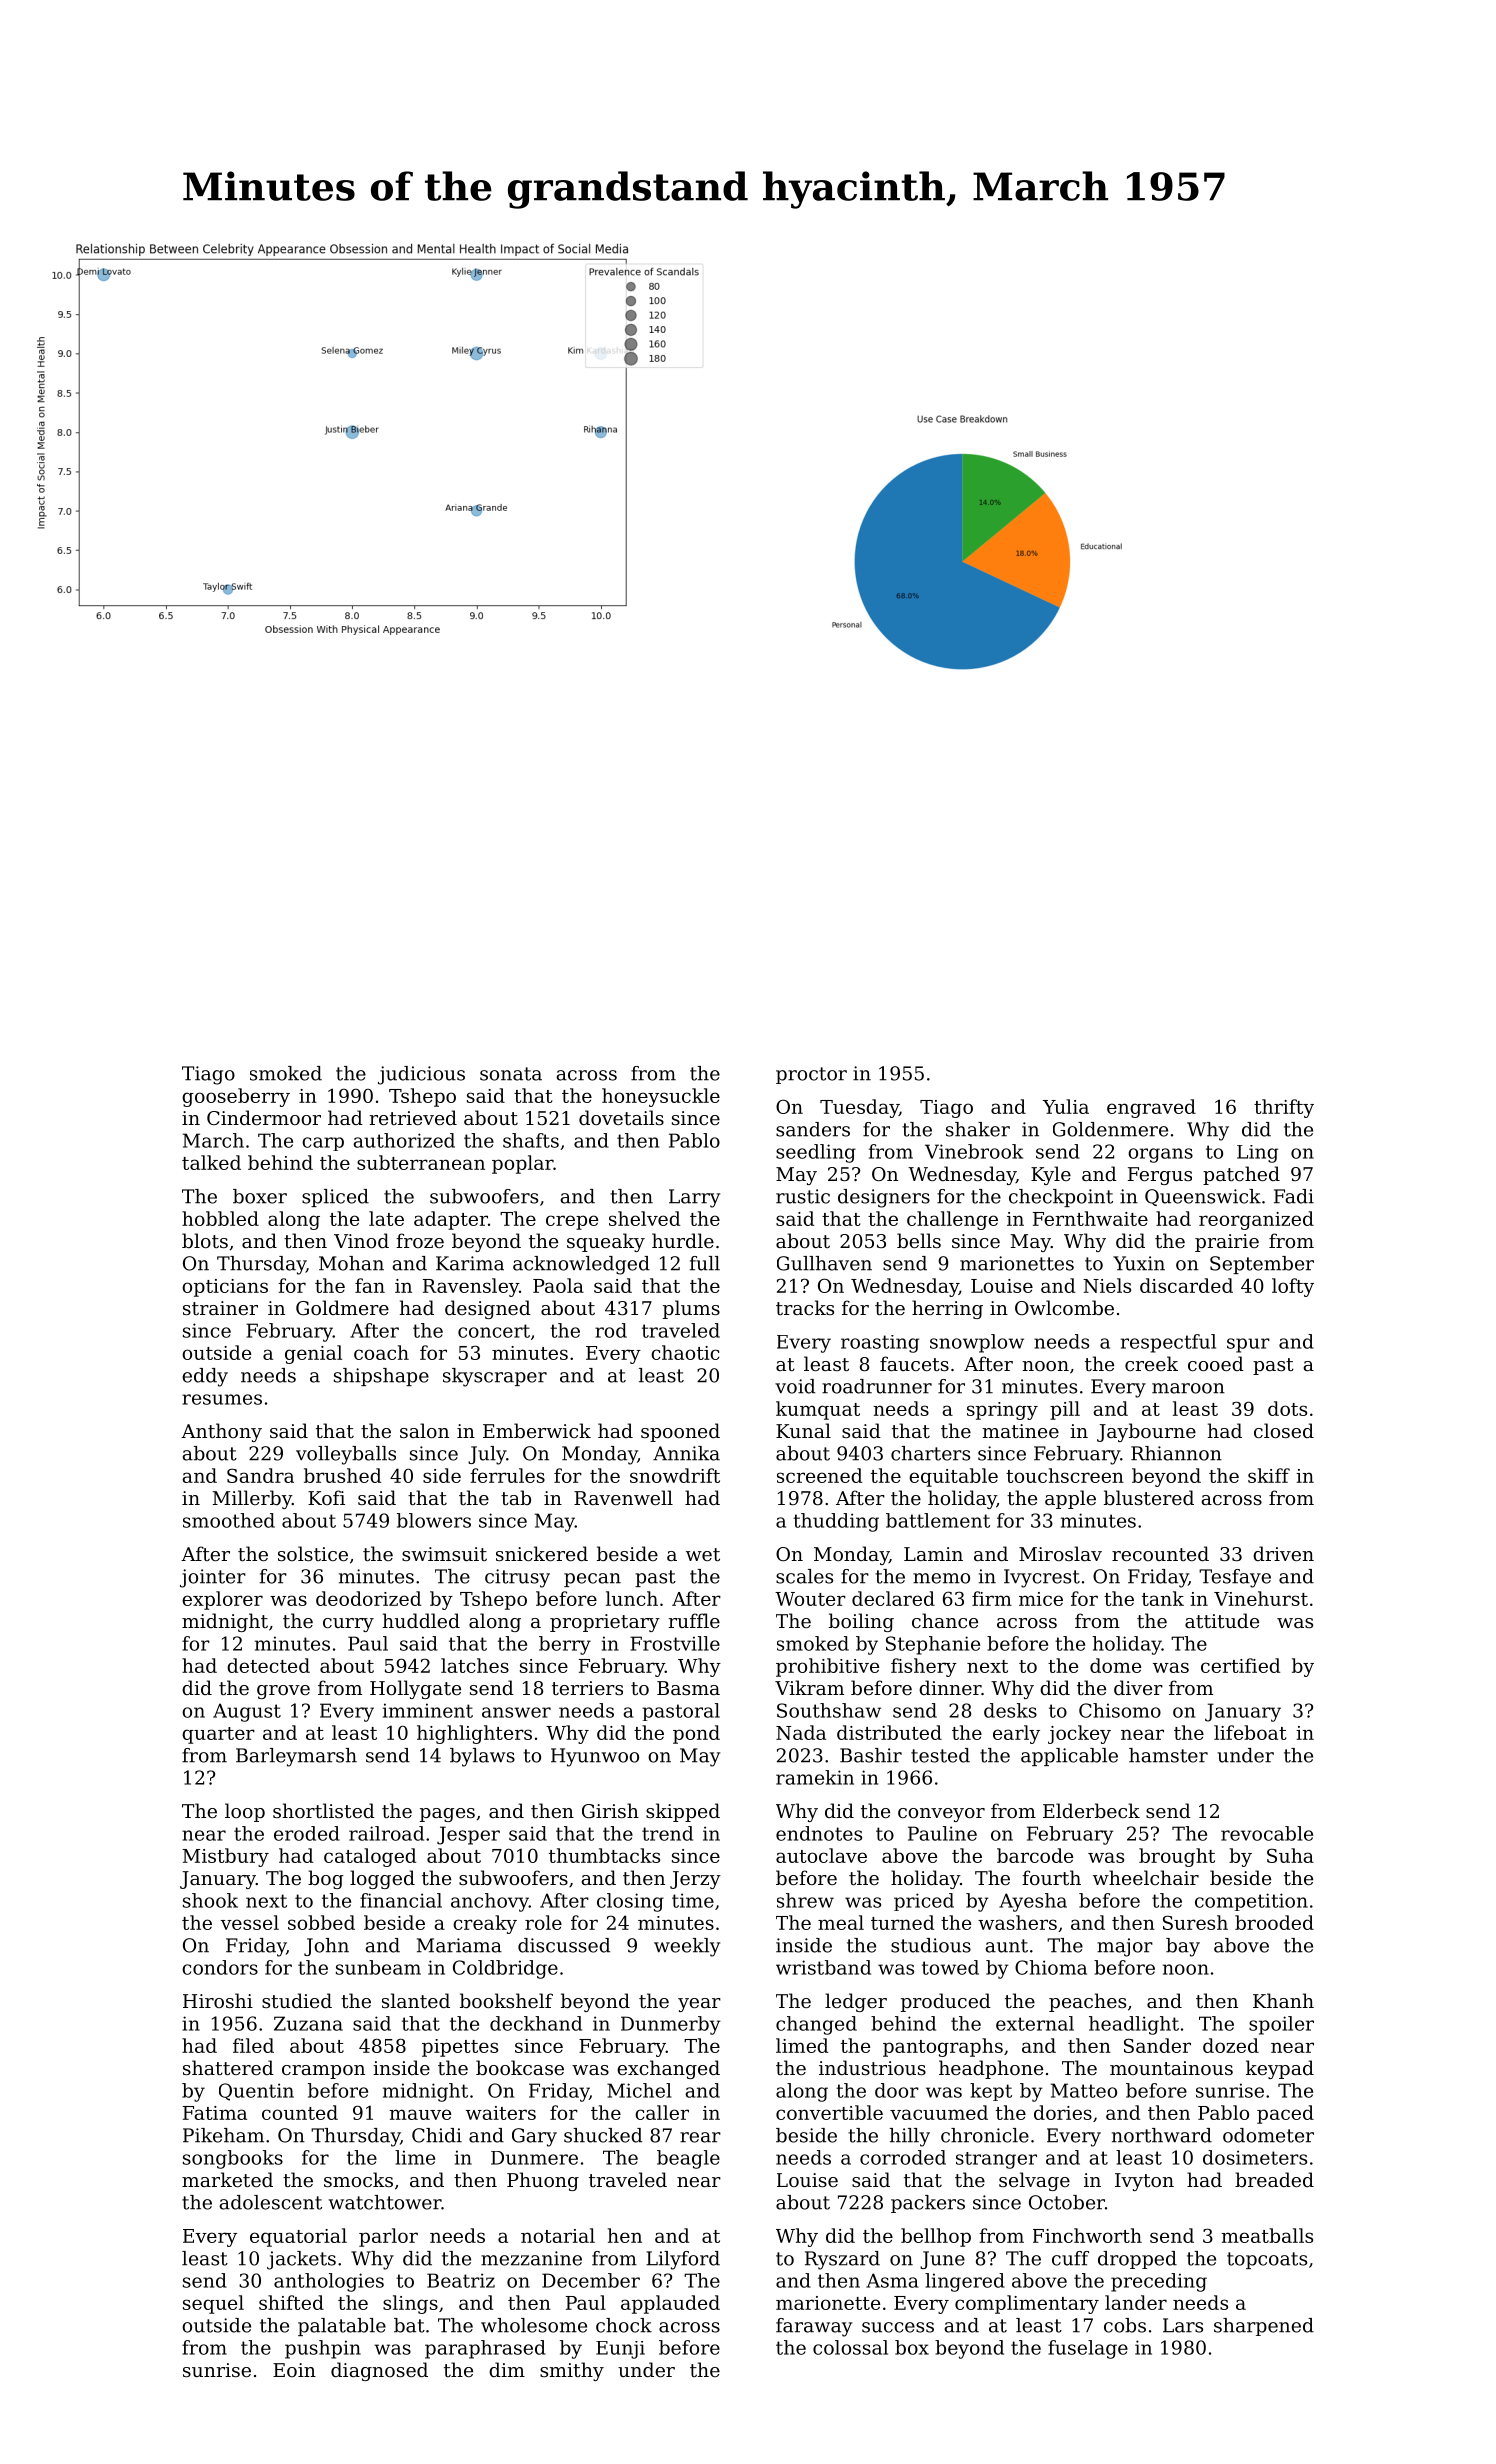 This screenshot has width=1496, height=2464. What do you see at coordinates (264, 1117) in the screenshot?
I see `Cindermoor` at bounding box center [264, 1117].
